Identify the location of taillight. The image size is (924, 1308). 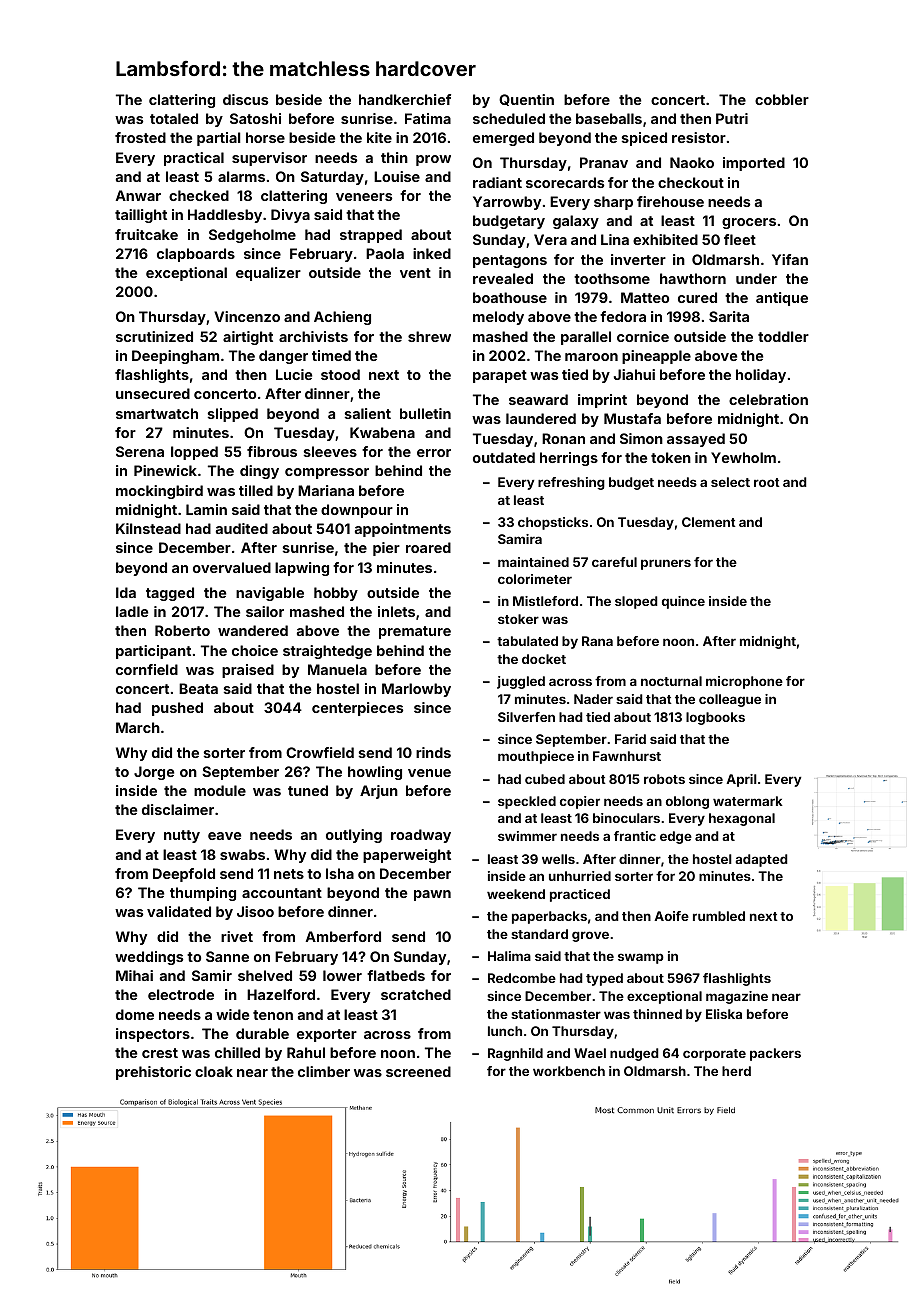
(141, 216).
